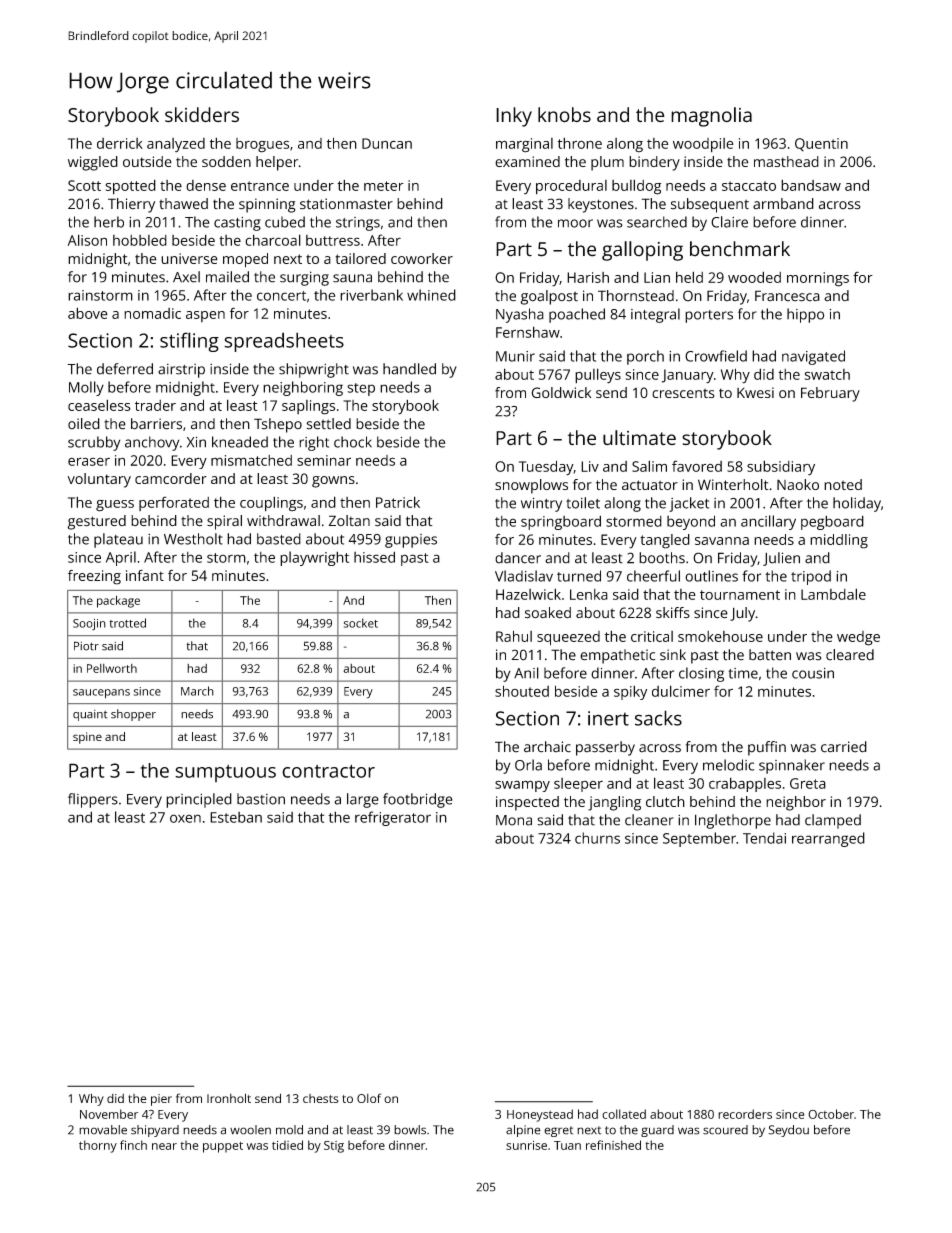 Image resolution: width=952 pixels, height=1233 pixels. I want to click on rearranged, so click(828, 839).
